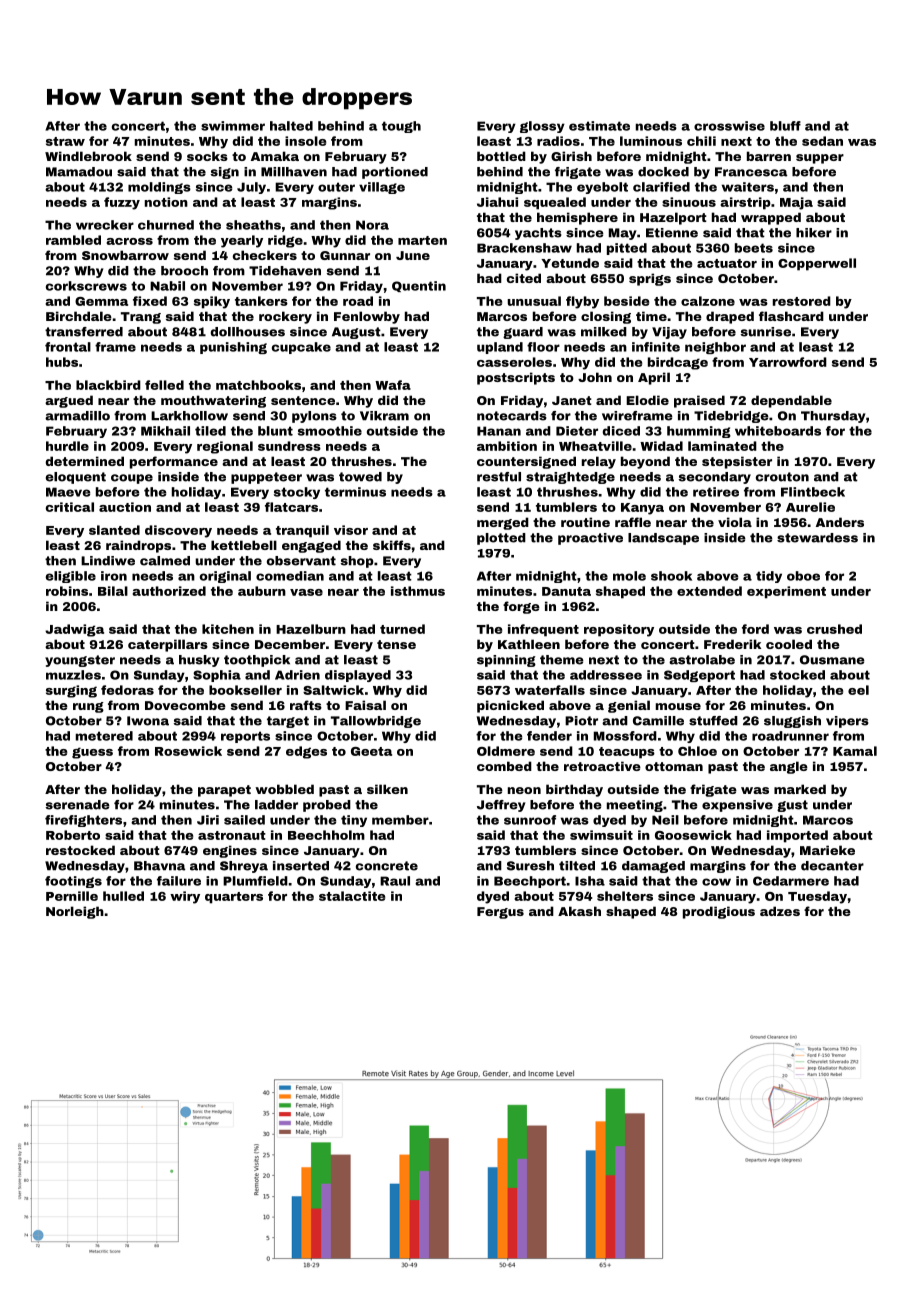 Image resolution: width=924 pixels, height=1308 pixels. I want to click on adzes, so click(780, 911).
